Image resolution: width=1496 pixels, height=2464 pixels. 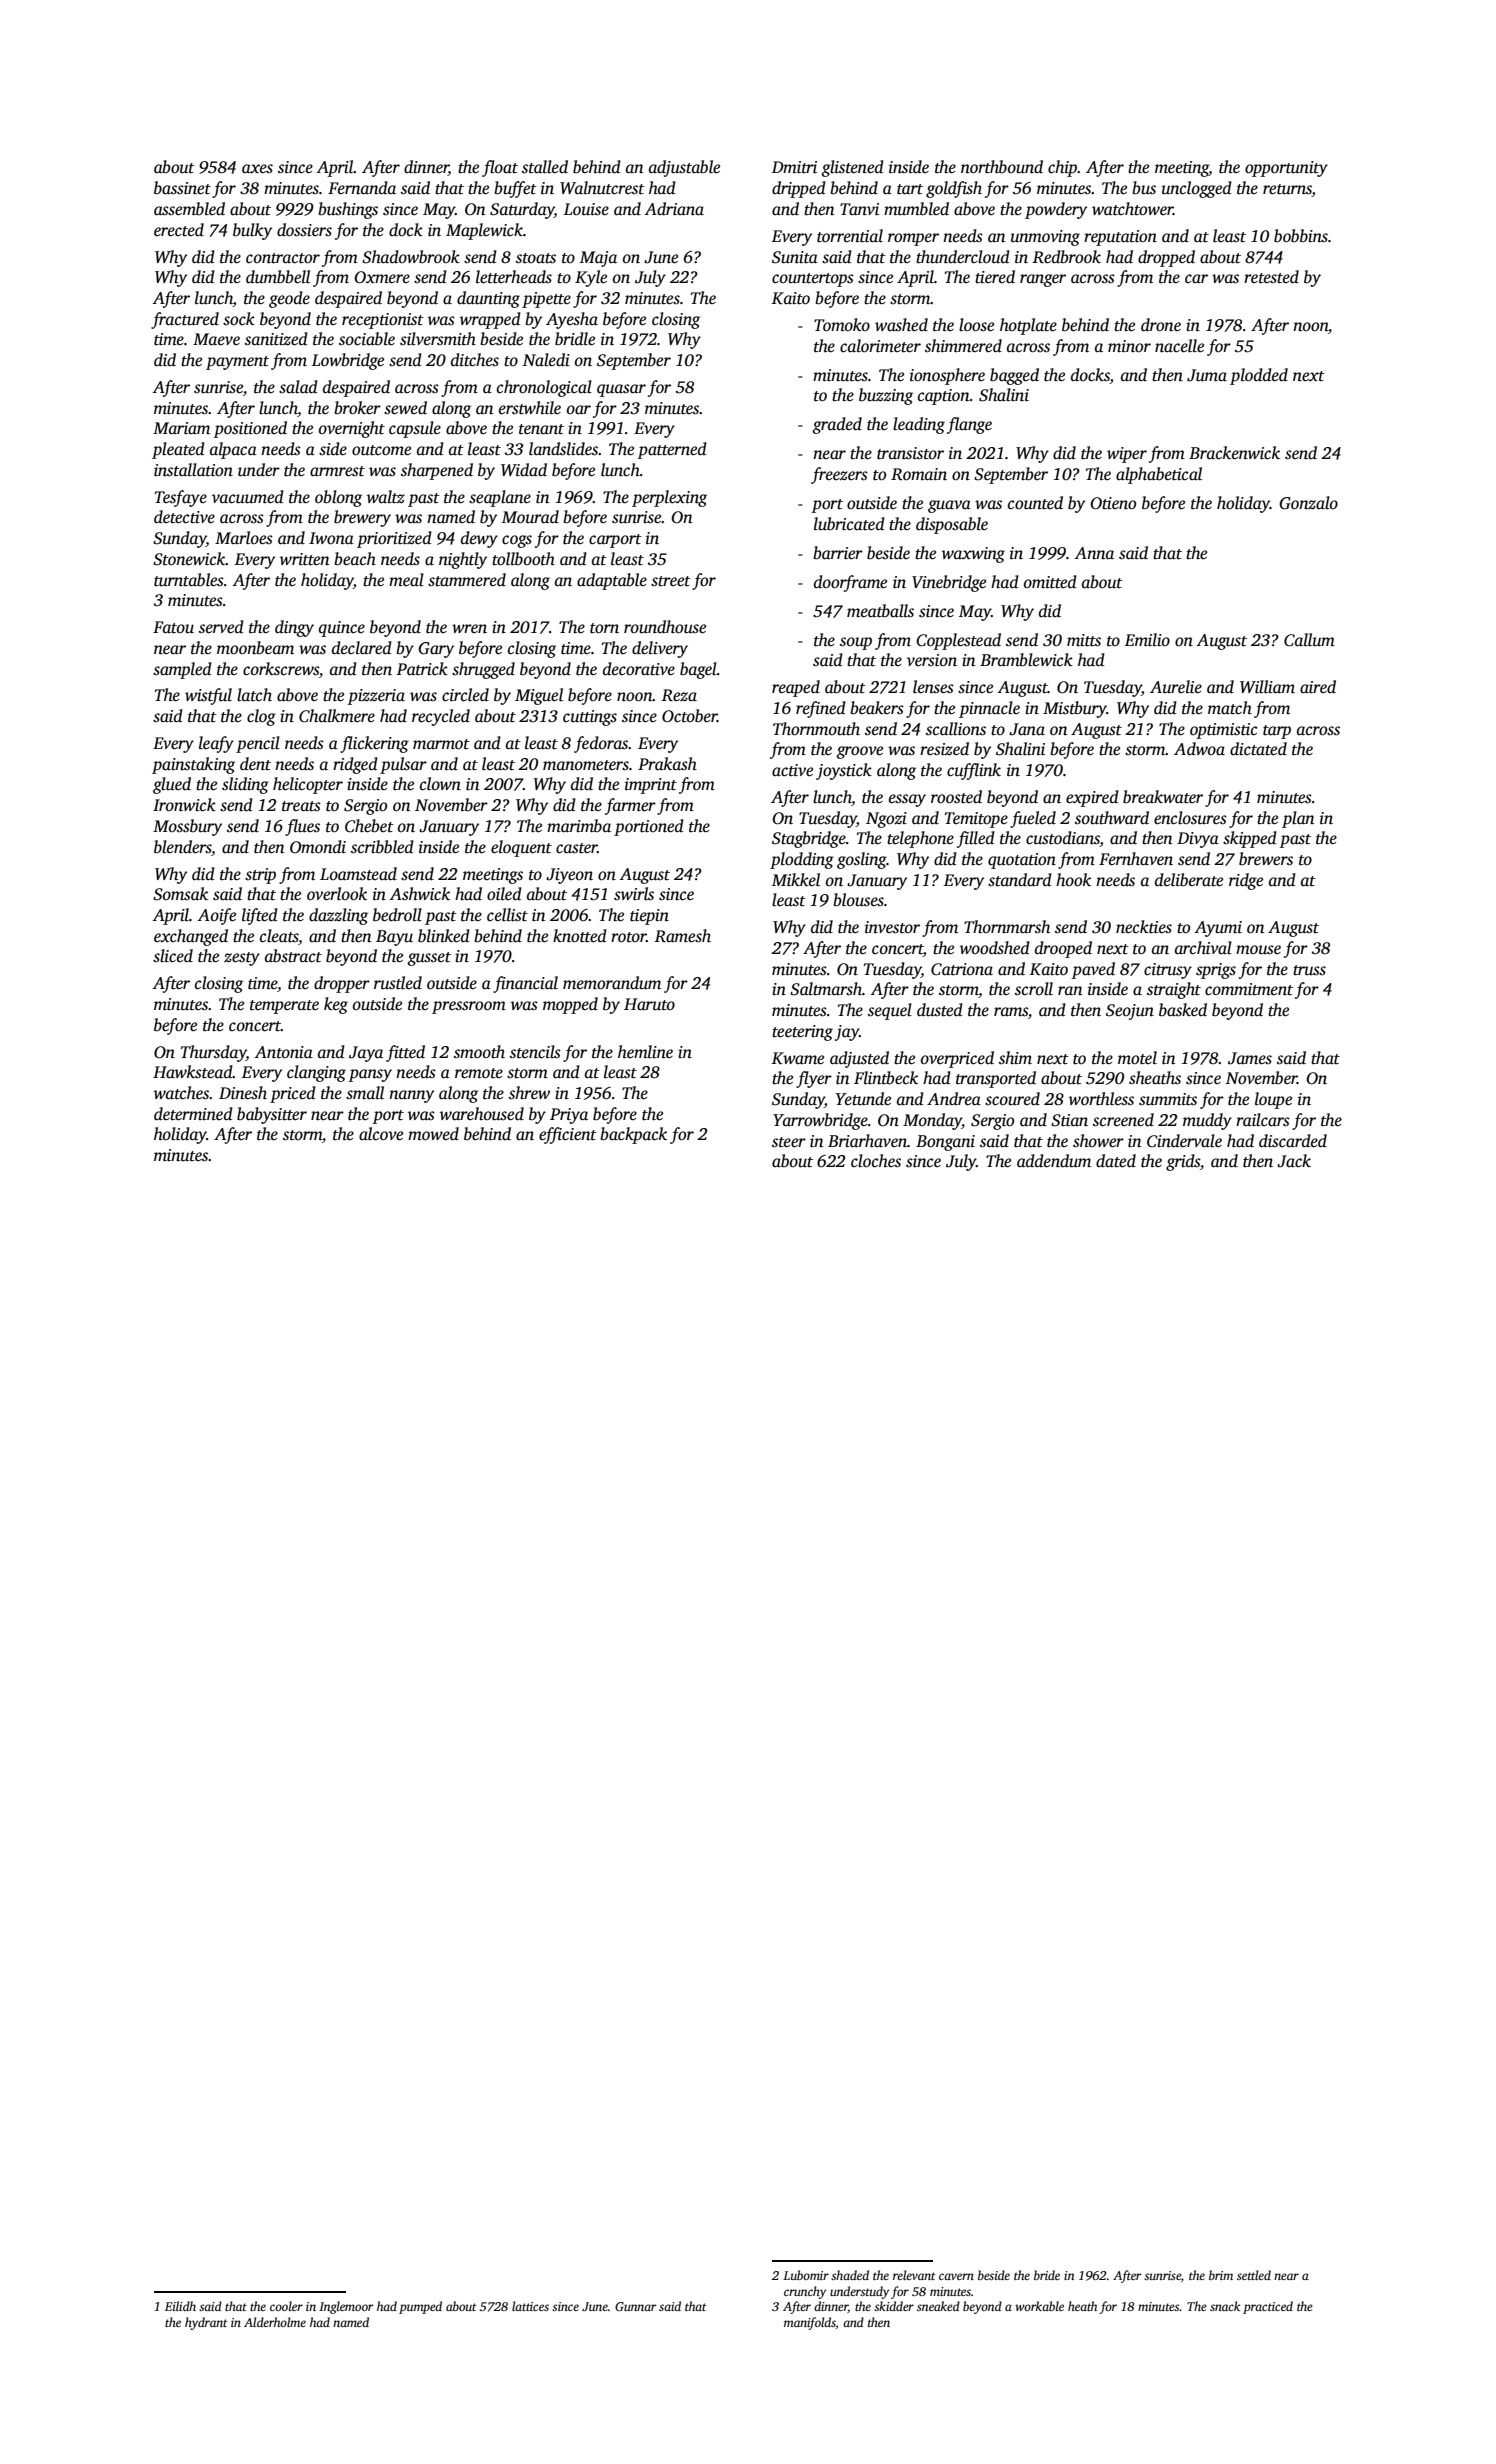 What do you see at coordinates (810, 2323) in the screenshot?
I see `manifolds` at bounding box center [810, 2323].
